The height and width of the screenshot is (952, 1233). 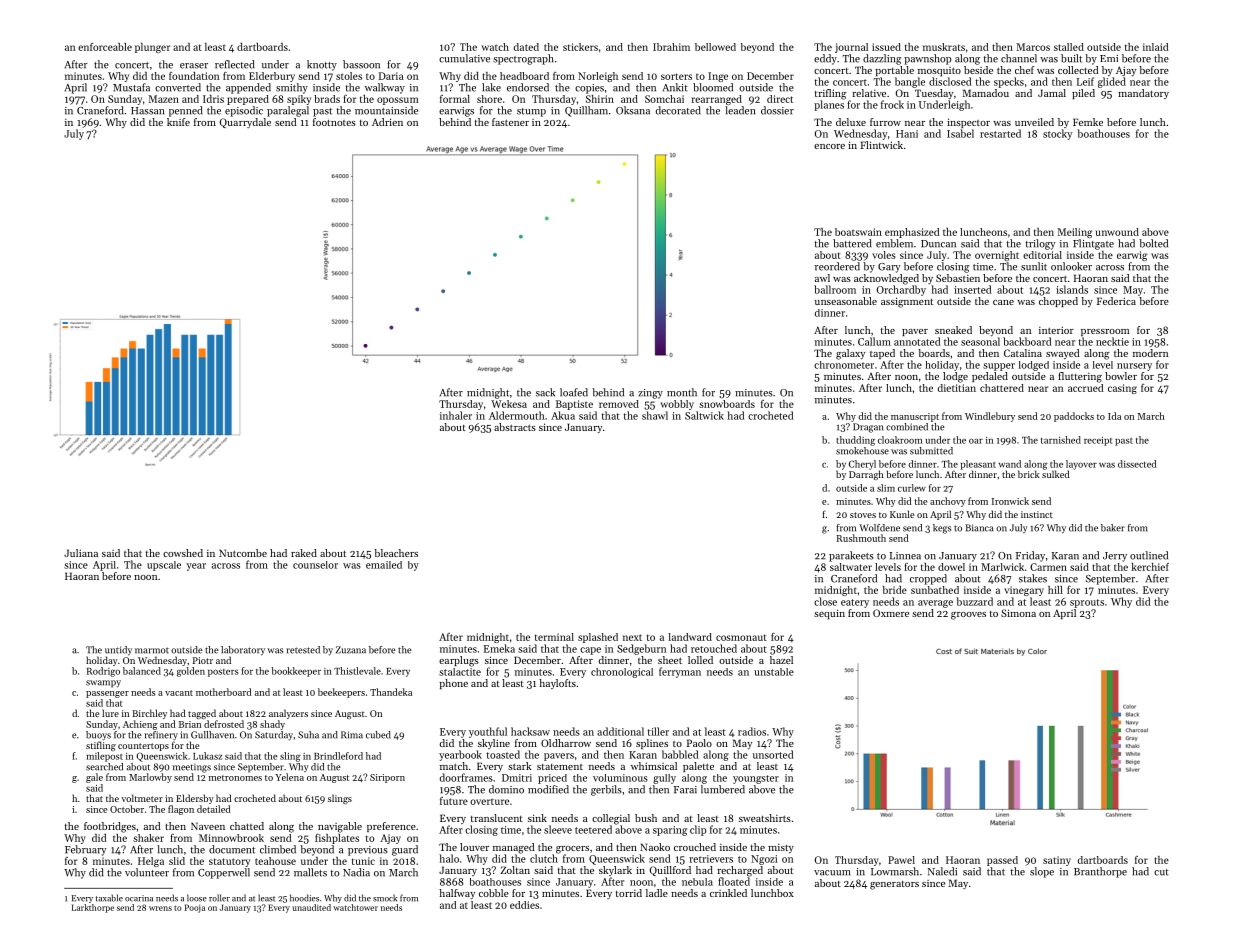 I want to click on chatted, so click(x=247, y=826).
